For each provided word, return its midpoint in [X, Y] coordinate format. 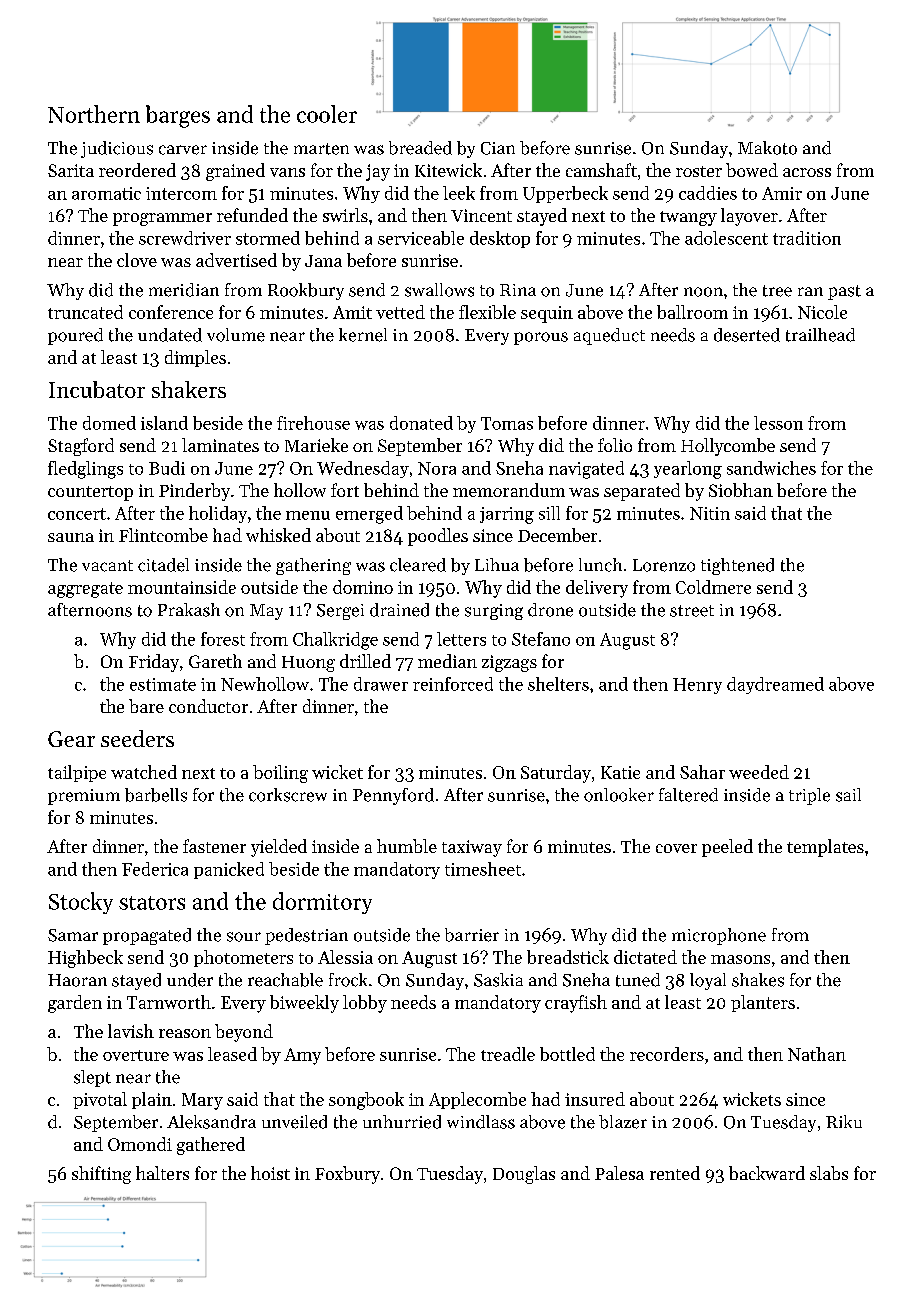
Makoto [767, 148]
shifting [101, 1175]
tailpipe [77, 773]
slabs [829, 1173]
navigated [586, 470]
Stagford [81, 447]
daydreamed [775, 685]
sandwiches [771, 468]
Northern [94, 114]
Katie [620, 772]
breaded [420, 148]
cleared [418, 565]
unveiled [294, 1122]
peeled [727, 848]
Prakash [189, 610]
